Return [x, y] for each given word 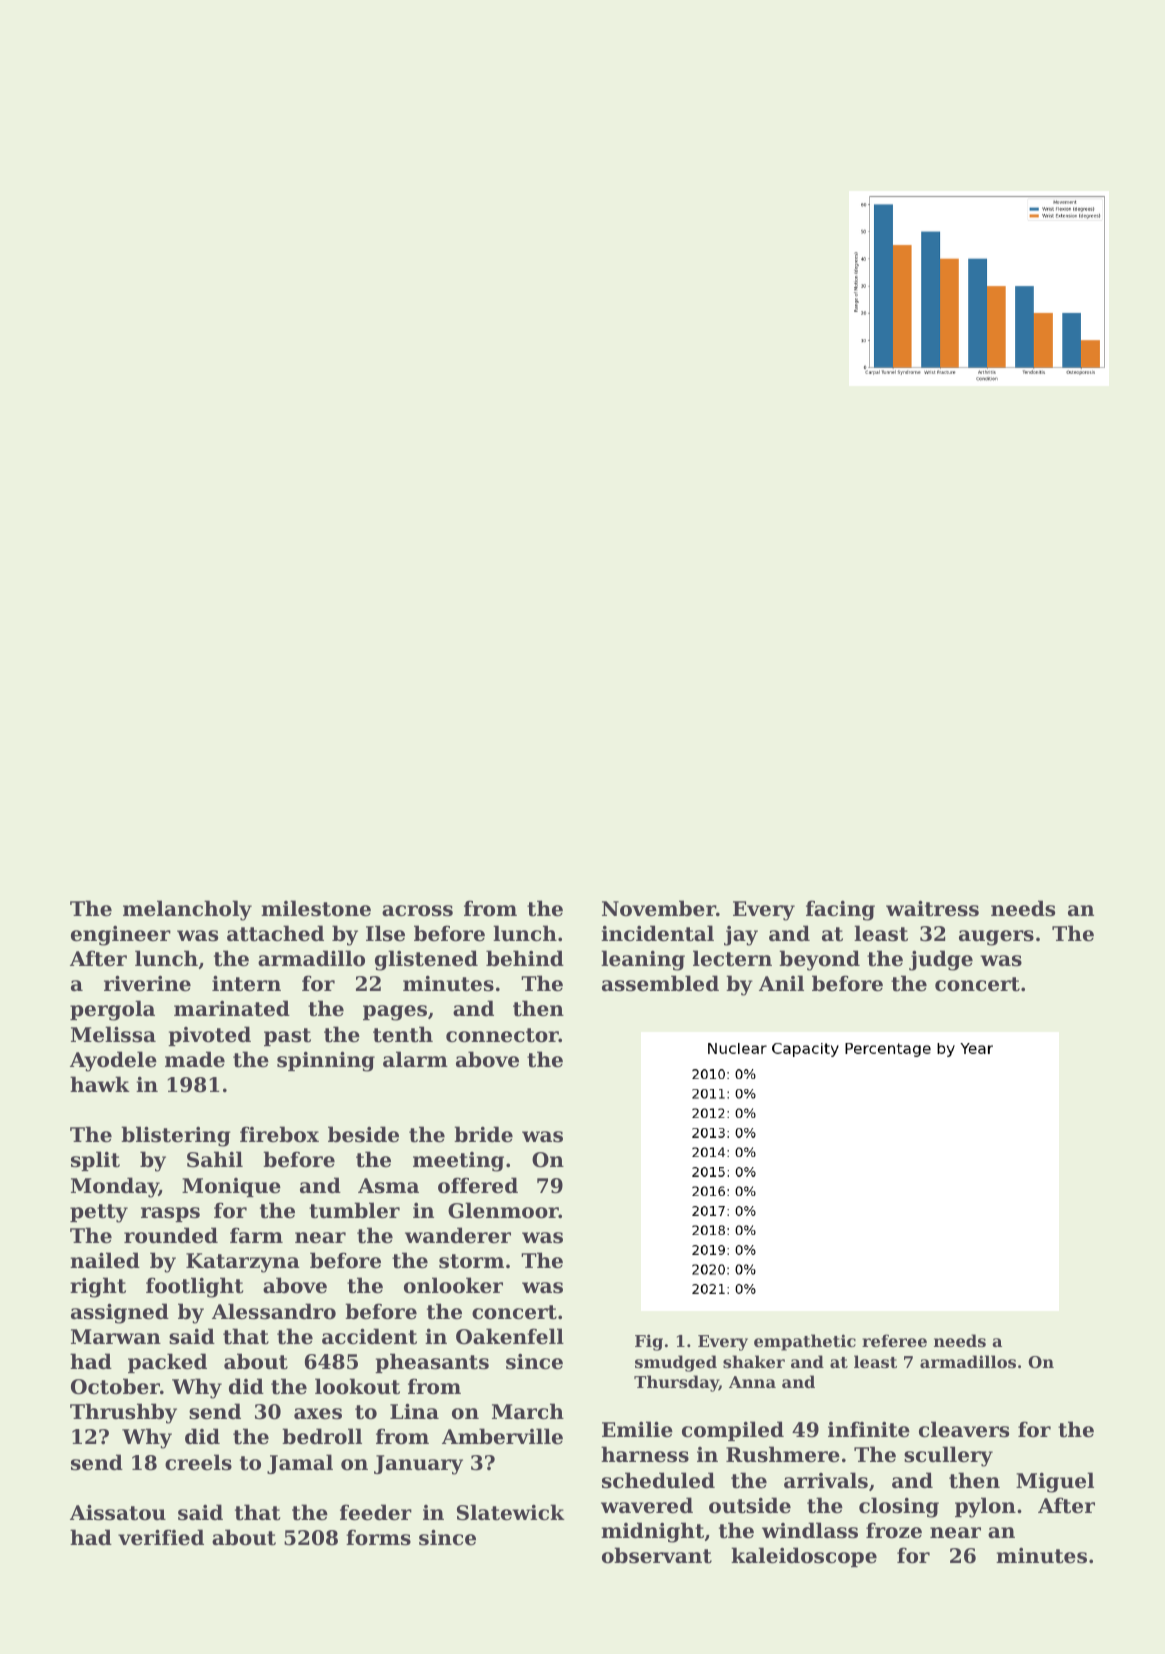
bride [483, 1134]
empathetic [805, 1342]
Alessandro [274, 1311]
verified [161, 1537]
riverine [147, 983]
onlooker [453, 1285]
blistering [176, 1136]
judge [941, 960]
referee [894, 1340]
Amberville [502, 1436]
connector [502, 1035]
